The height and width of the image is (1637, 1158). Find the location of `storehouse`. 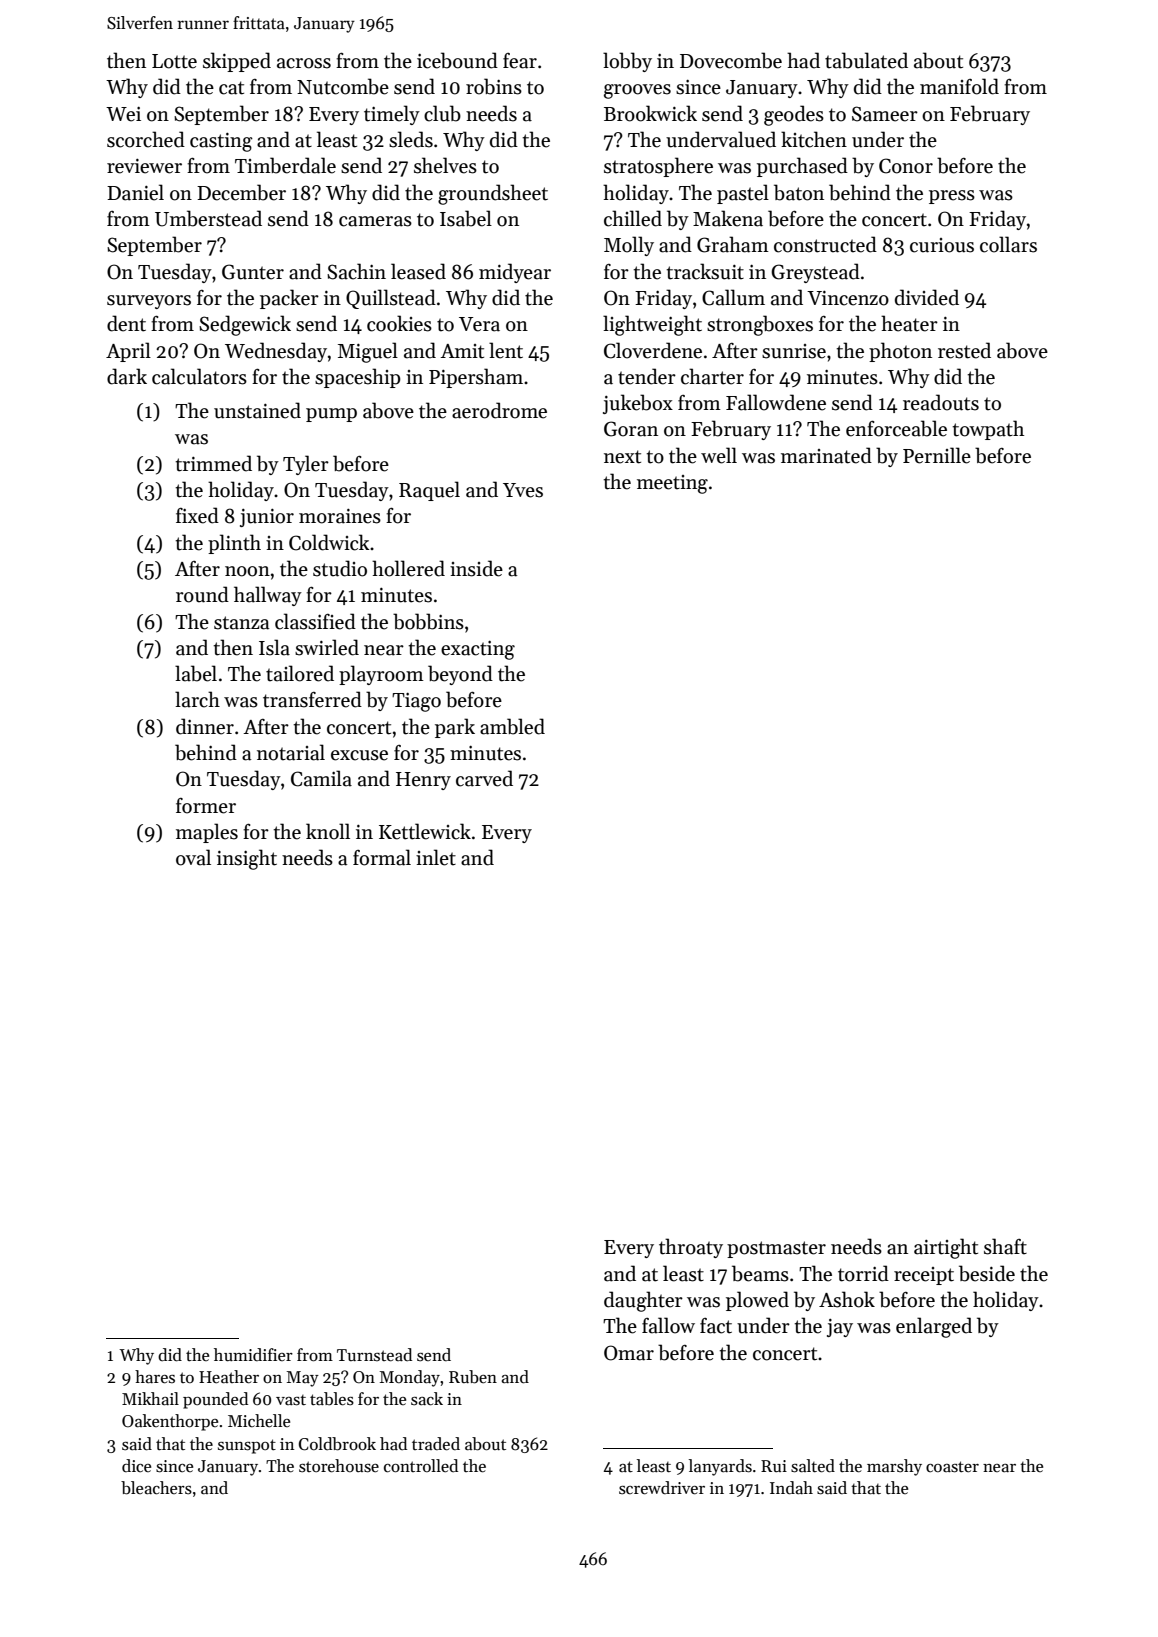

storehouse is located at coordinates (339, 1466).
